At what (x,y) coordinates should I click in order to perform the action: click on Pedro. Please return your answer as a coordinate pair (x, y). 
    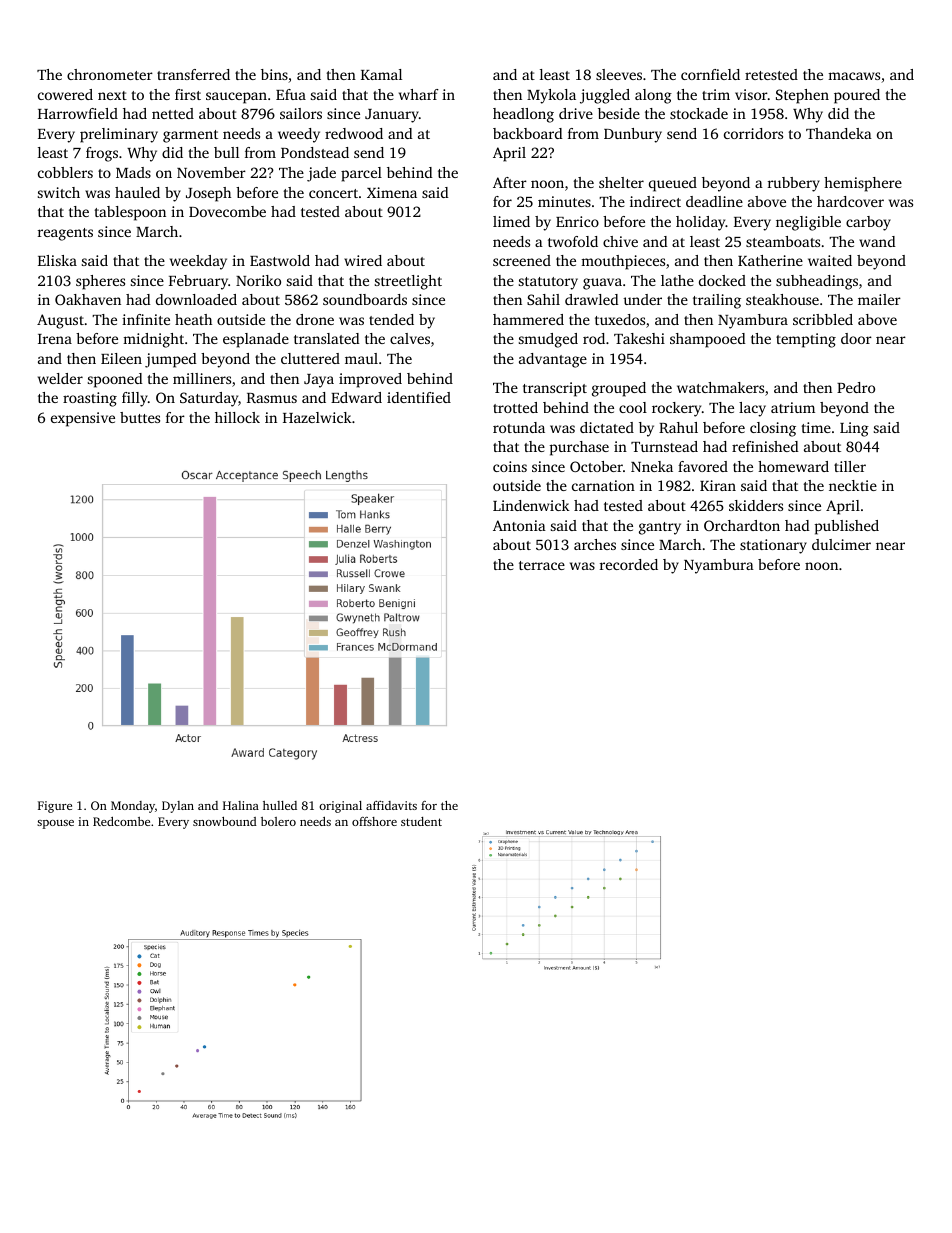
    Looking at the image, I should click on (856, 387).
